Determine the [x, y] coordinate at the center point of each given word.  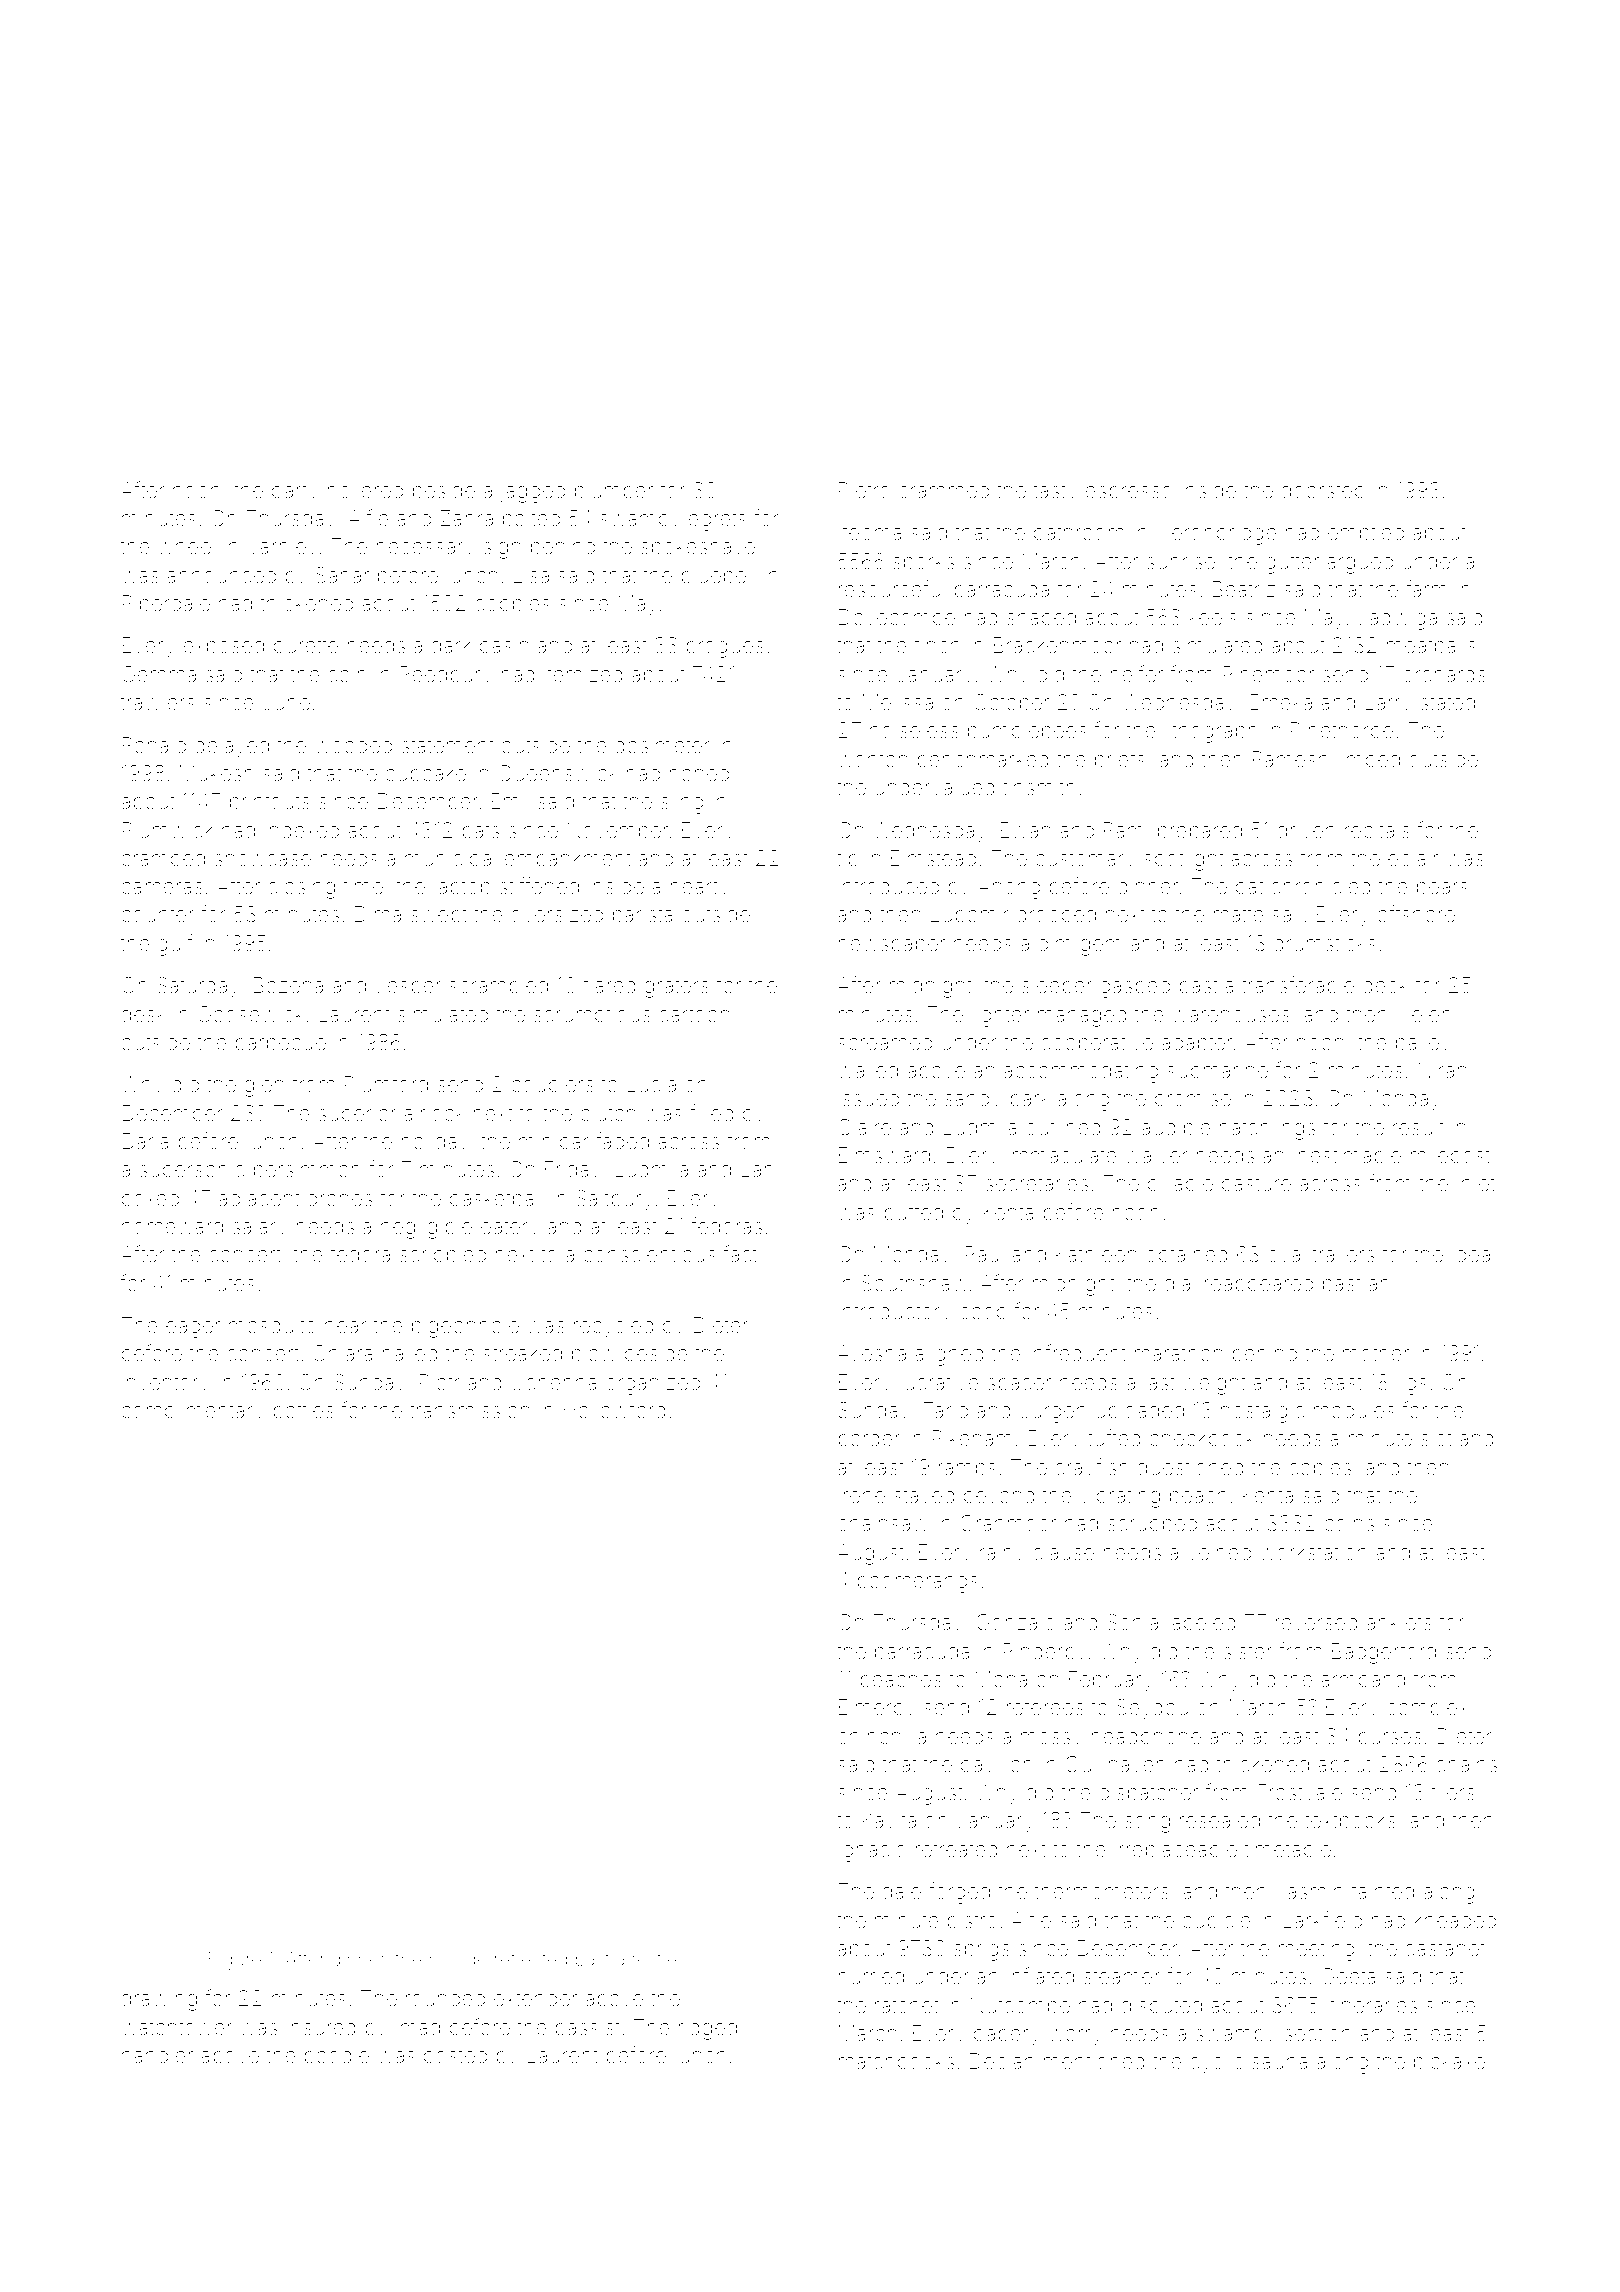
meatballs [1431, 645]
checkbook [1202, 1438]
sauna [1280, 2063]
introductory [895, 1313]
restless [664, 1959]
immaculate [1062, 1155]
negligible [426, 1228]
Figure [235, 1961]
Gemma [159, 674]
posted [455, 2057]
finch [937, 644]
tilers [1453, 1792]
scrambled [498, 985]
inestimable [1347, 1155]
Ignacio [873, 1851]
